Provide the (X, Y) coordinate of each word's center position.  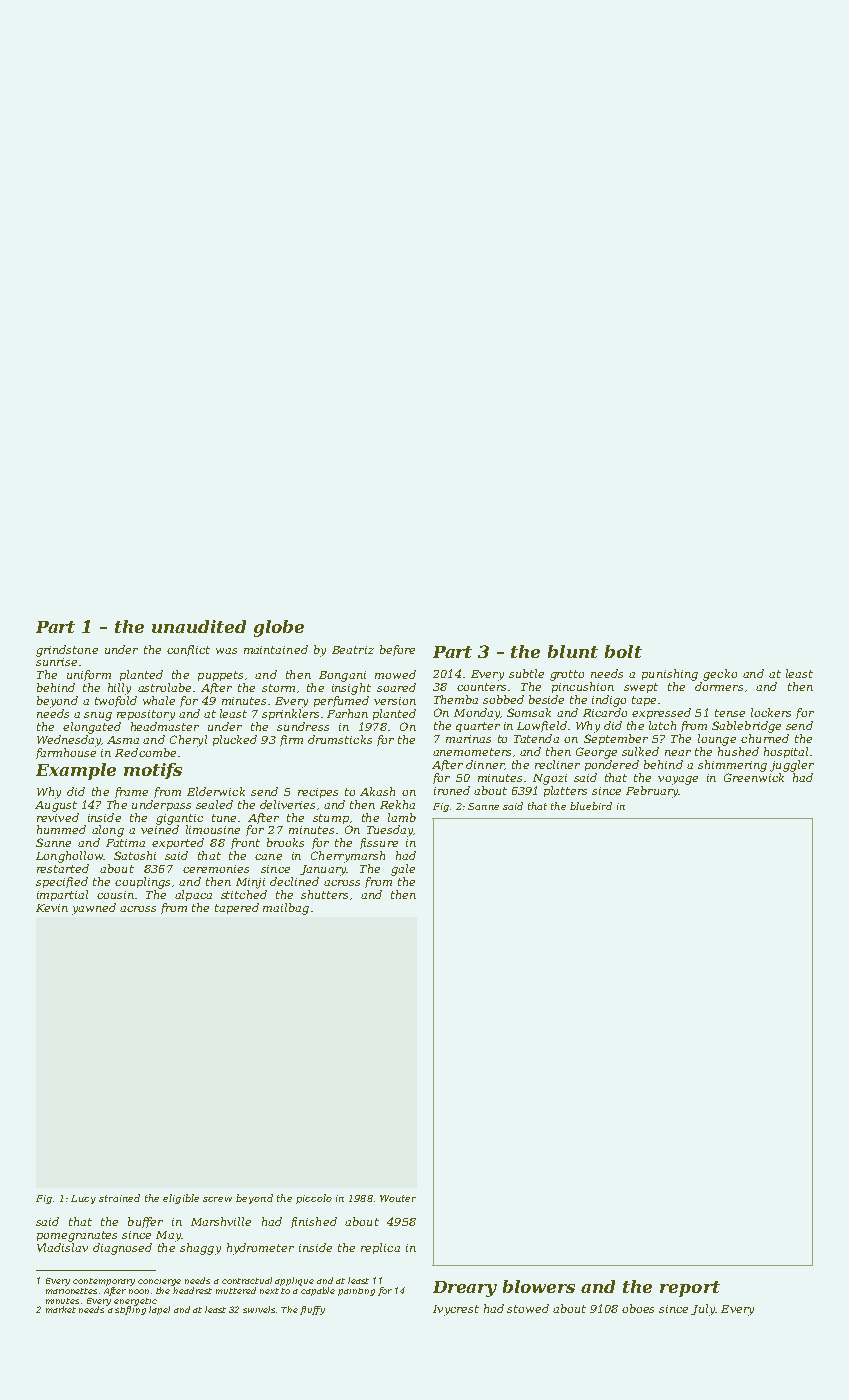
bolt (623, 651)
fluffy (312, 1310)
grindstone (67, 651)
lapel (159, 1310)
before (397, 650)
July (703, 1310)
